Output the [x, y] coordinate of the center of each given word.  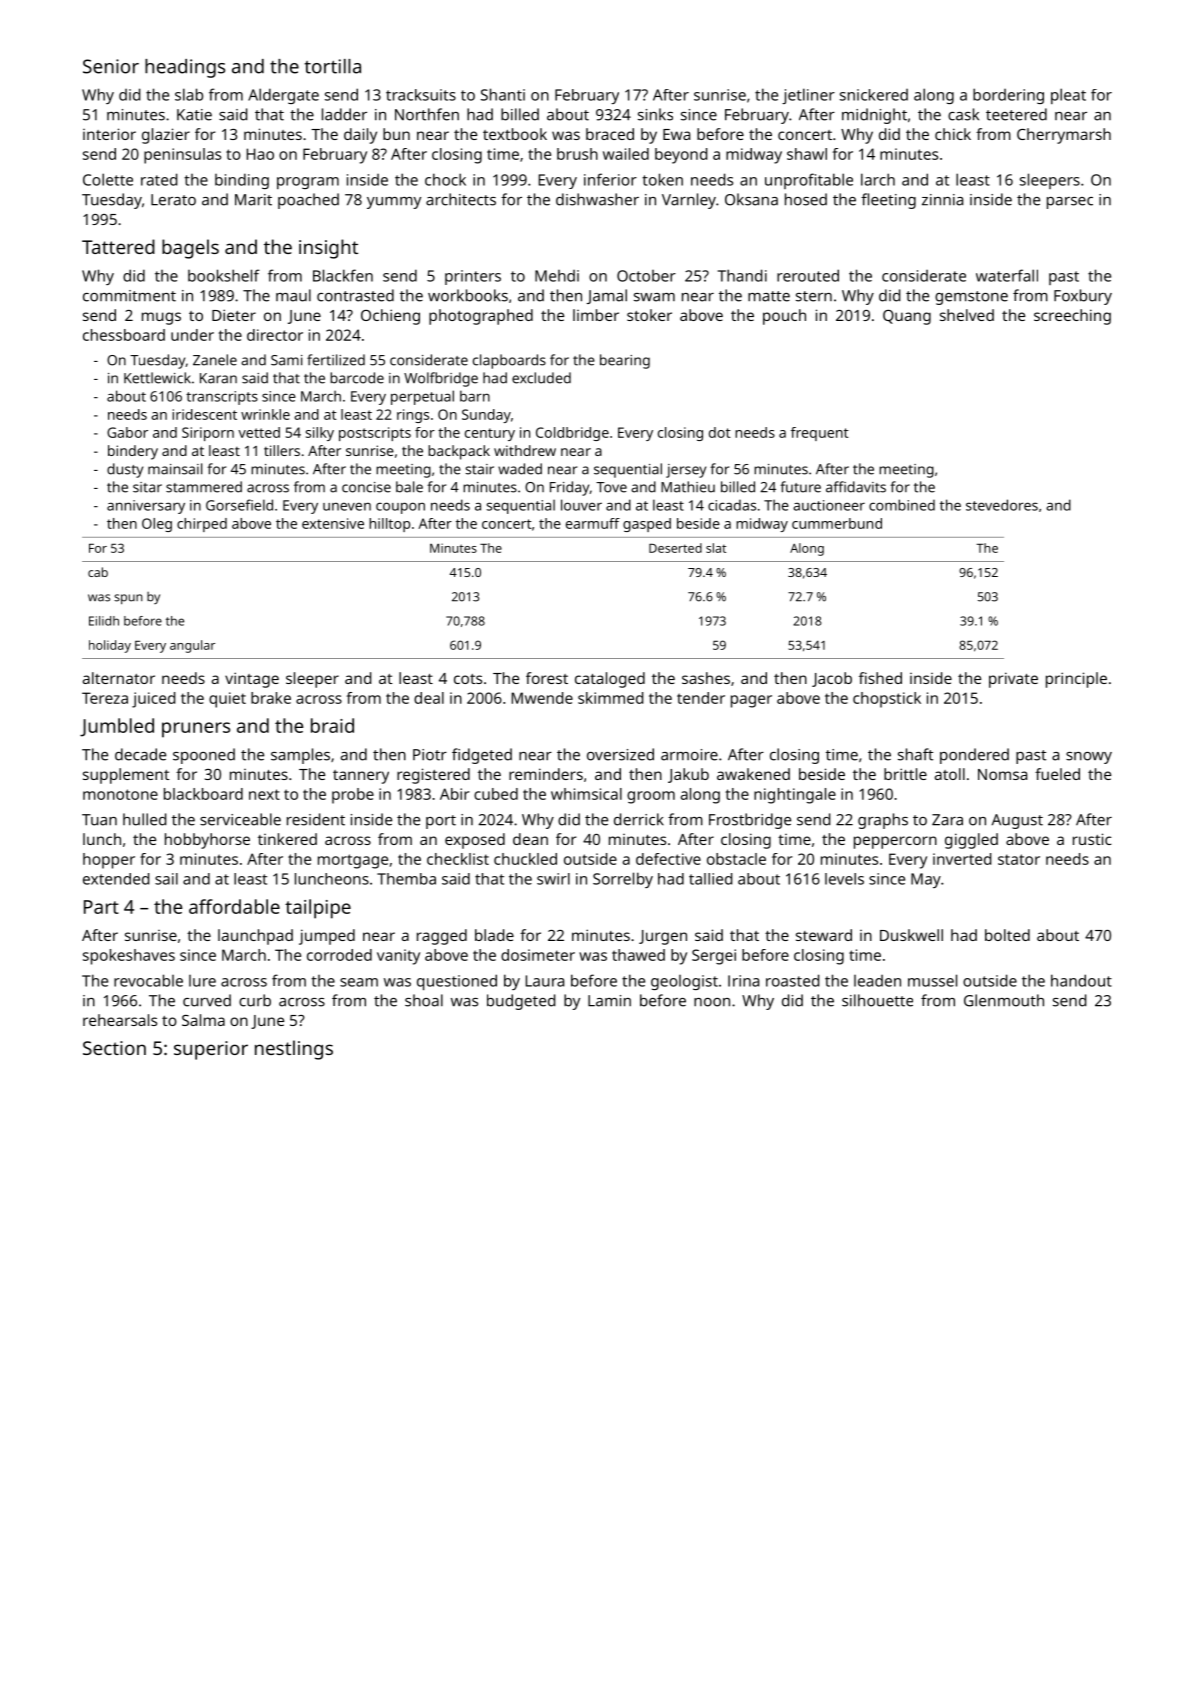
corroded [339, 955]
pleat [1068, 96]
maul [293, 295]
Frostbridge [750, 821]
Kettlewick [157, 378]
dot [720, 432]
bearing [625, 361]
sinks [655, 114]
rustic [1092, 839]
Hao [260, 154]
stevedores [1002, 505]
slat [716, 548]
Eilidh [104, 621]
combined [902, 505]
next [264, 794]
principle [1076, 680]
